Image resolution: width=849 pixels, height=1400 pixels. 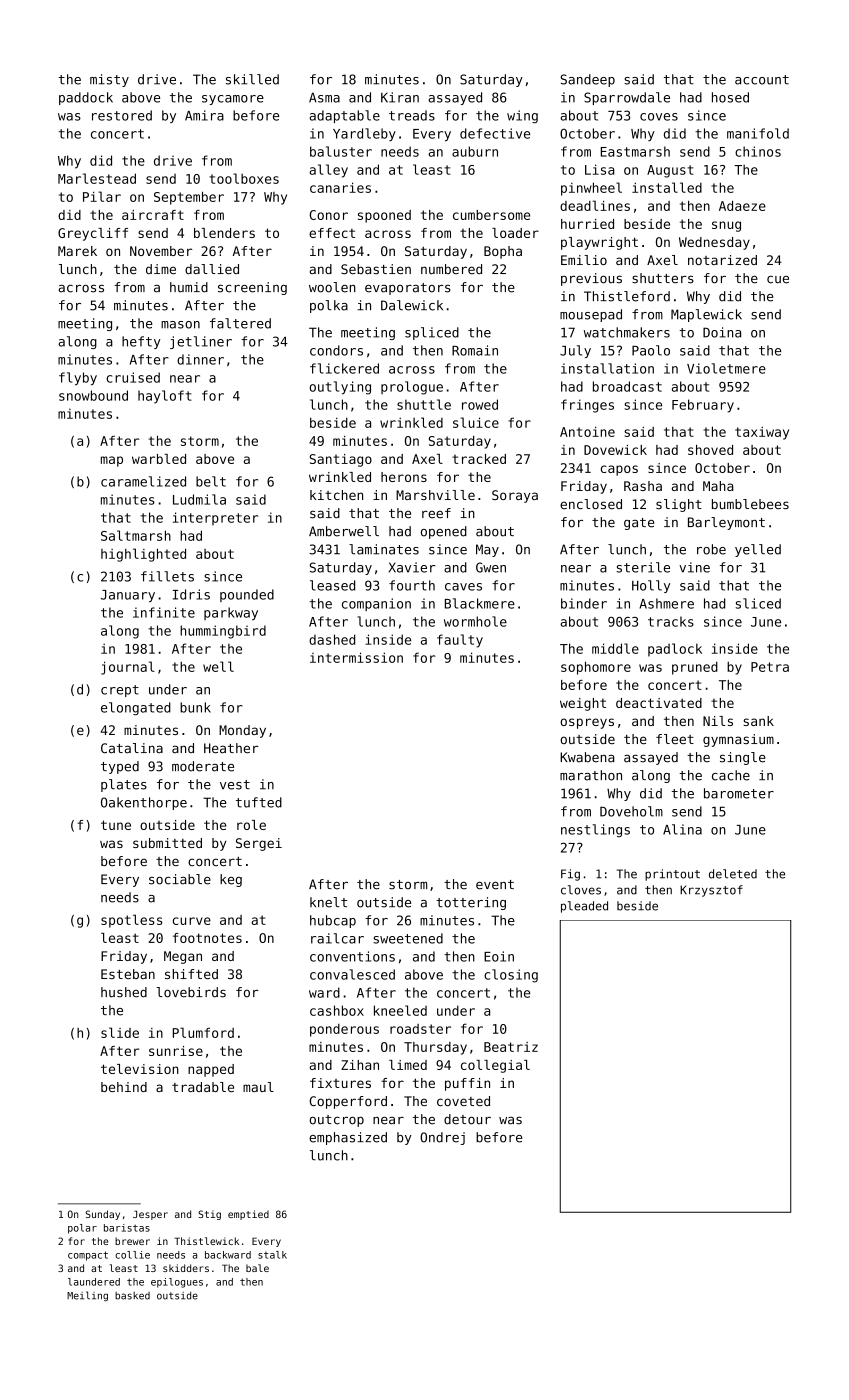 What do you see at coordinates (733, 874) in the image?
I see `deleted` at bounding box center [733, 874].
